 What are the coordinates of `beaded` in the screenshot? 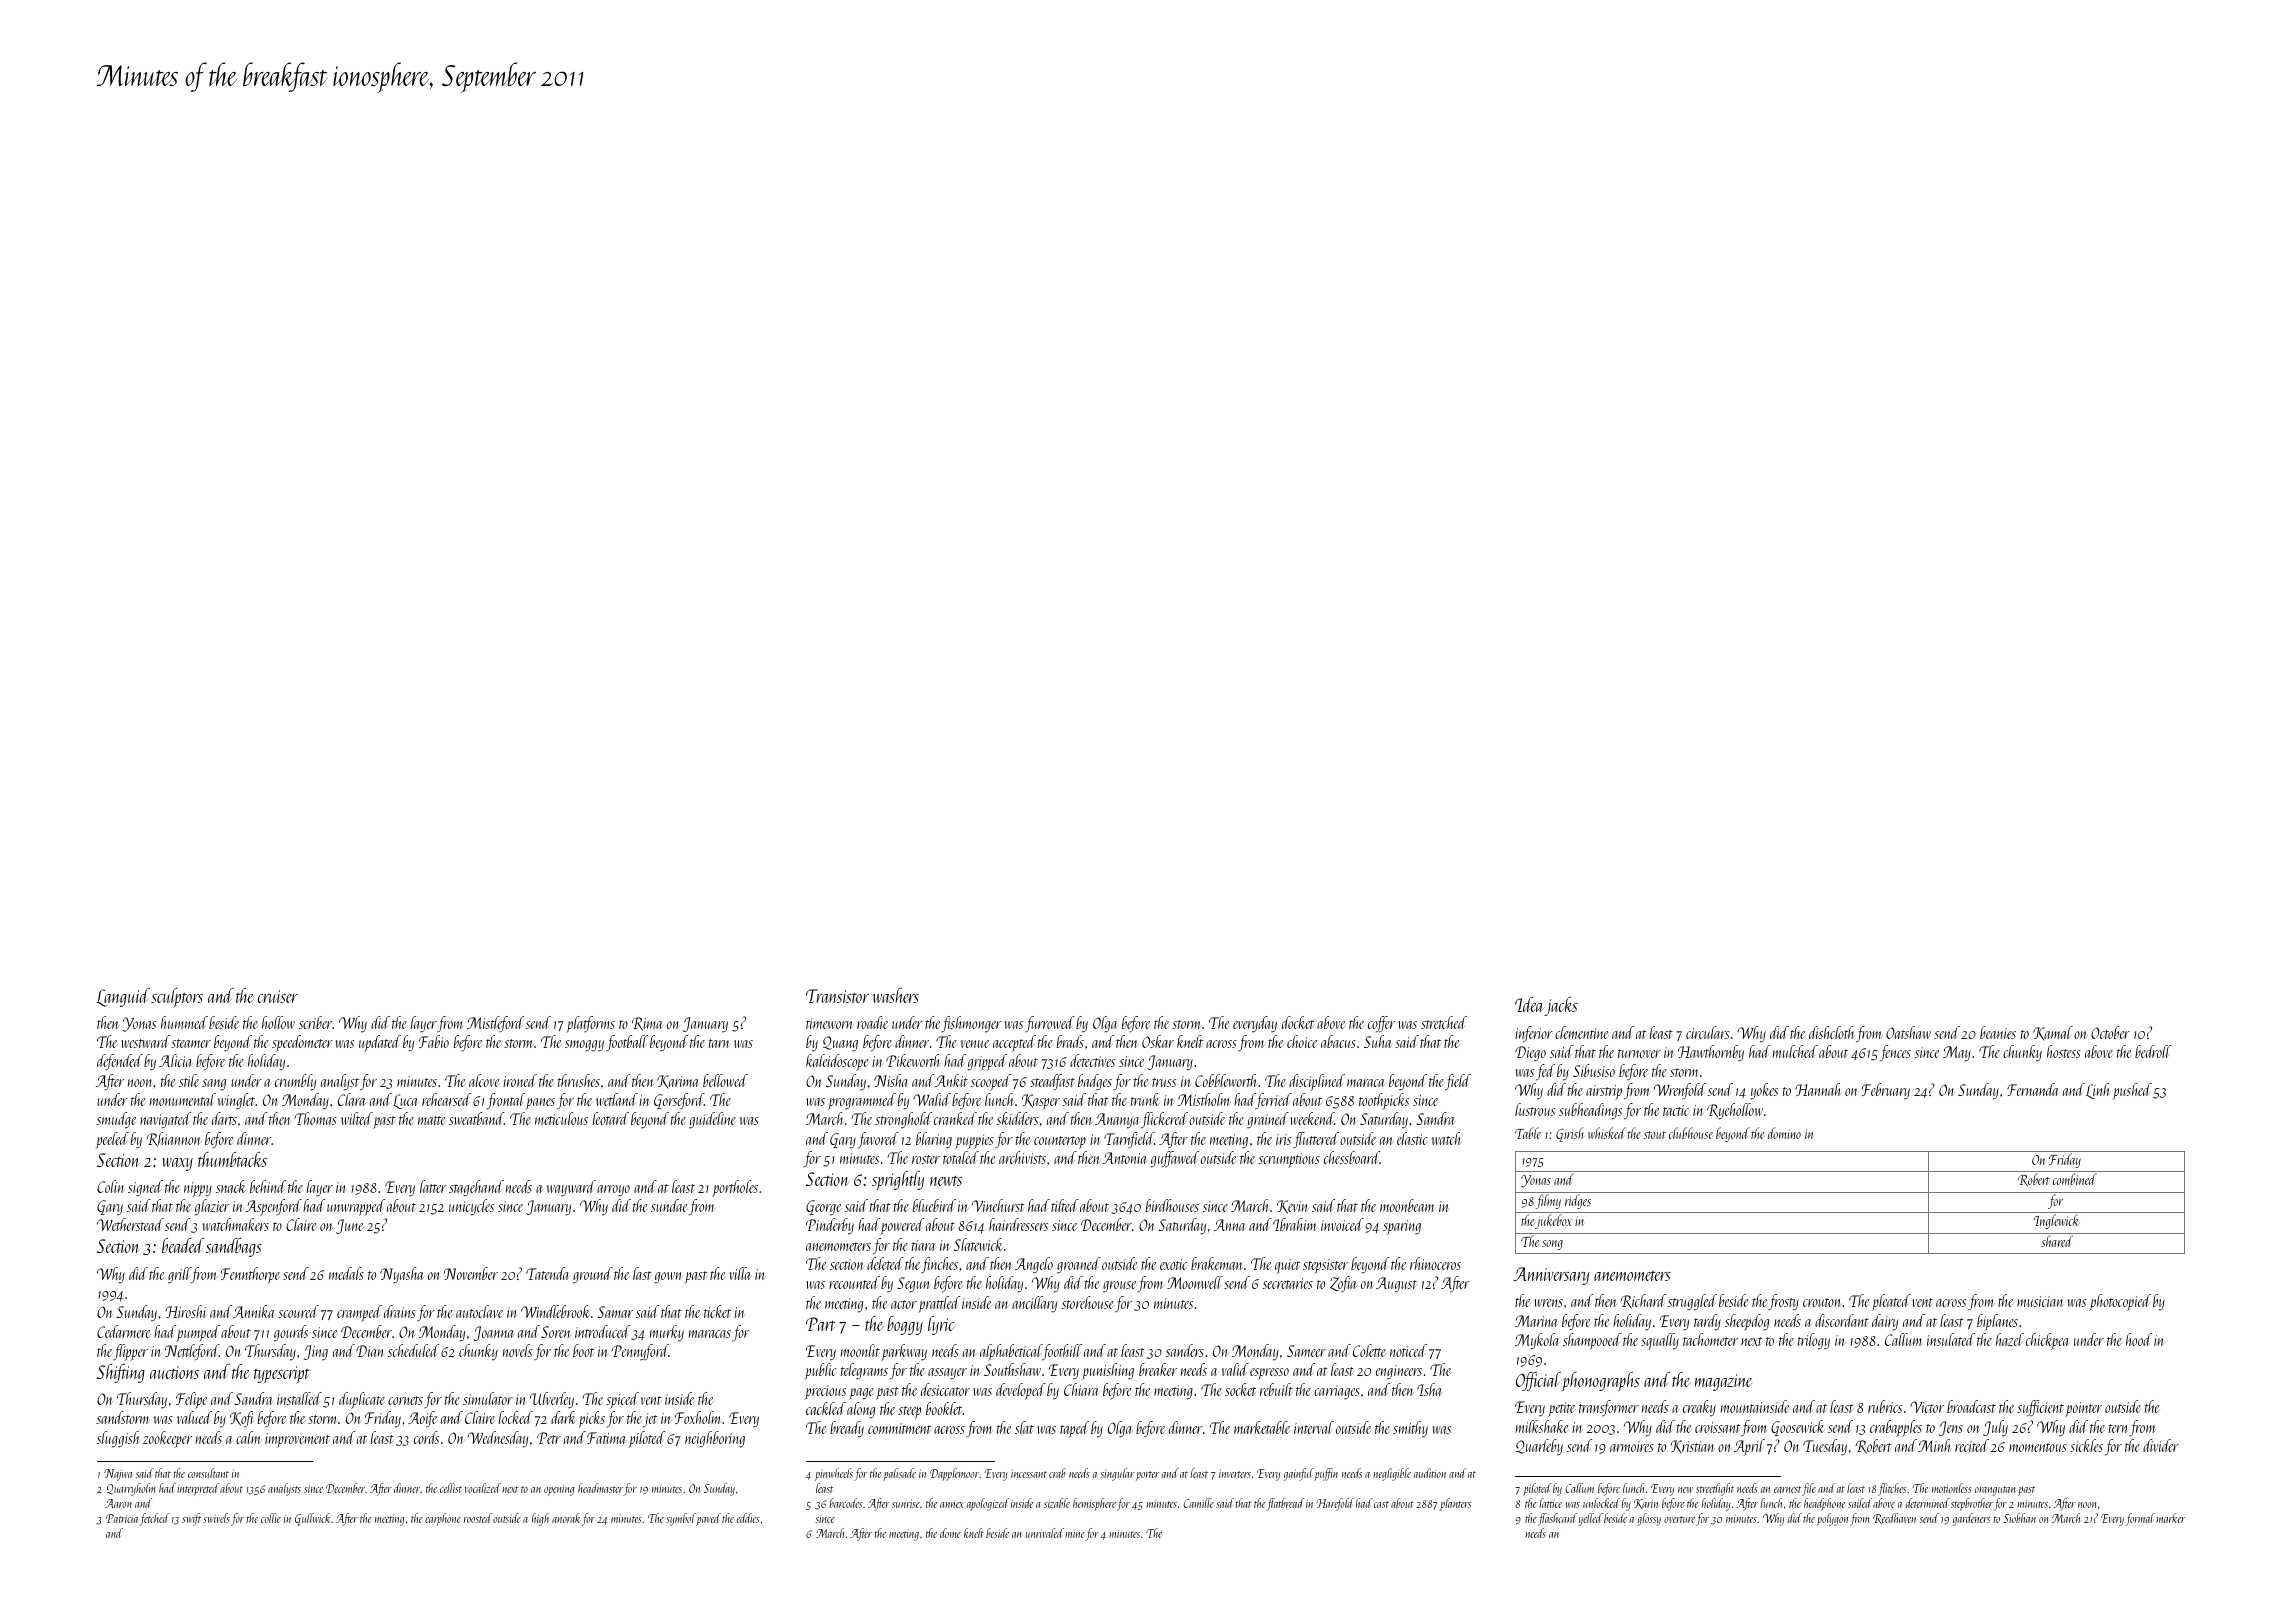 It's located at (183, 1245).
